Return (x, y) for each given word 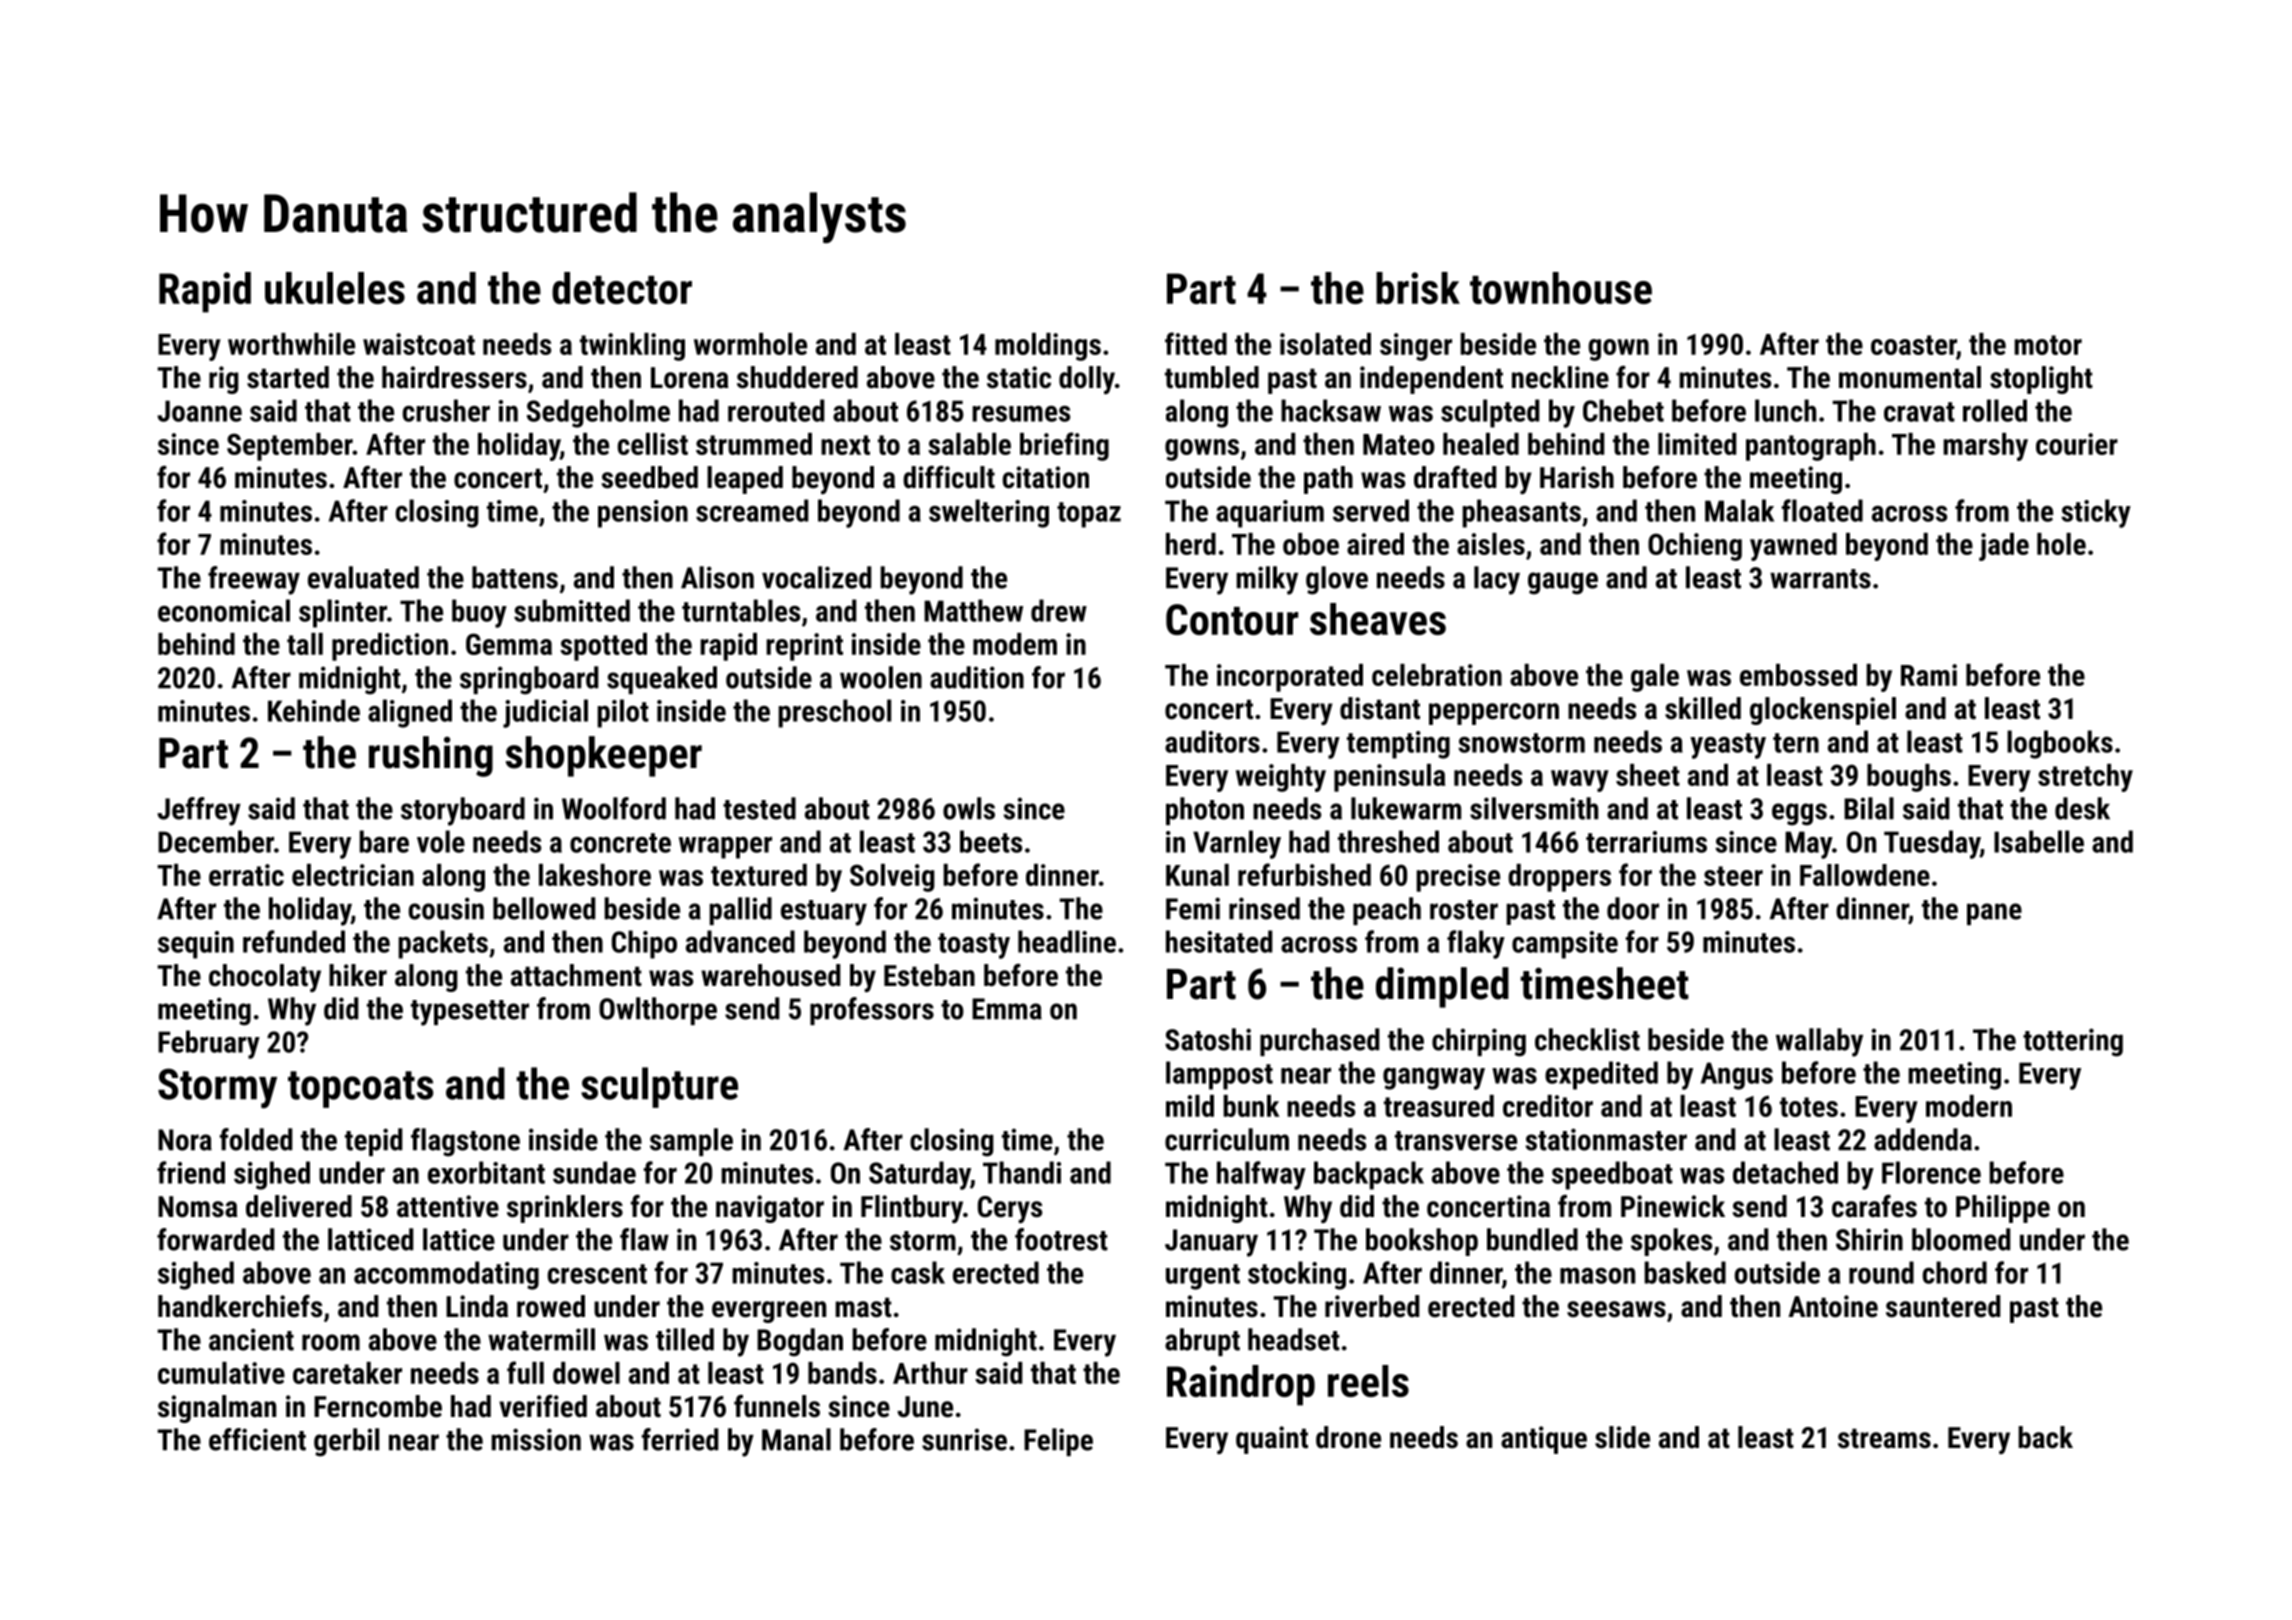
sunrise (964, 1439)
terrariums (1646, 842)
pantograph (1811, 447)
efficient (257, 1439)
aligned (410, 713)
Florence (1931, 1172)
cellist (653, 444)
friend (191, 1172)
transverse (1456, 1141)
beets (991, 841)
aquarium (1270, 514)
